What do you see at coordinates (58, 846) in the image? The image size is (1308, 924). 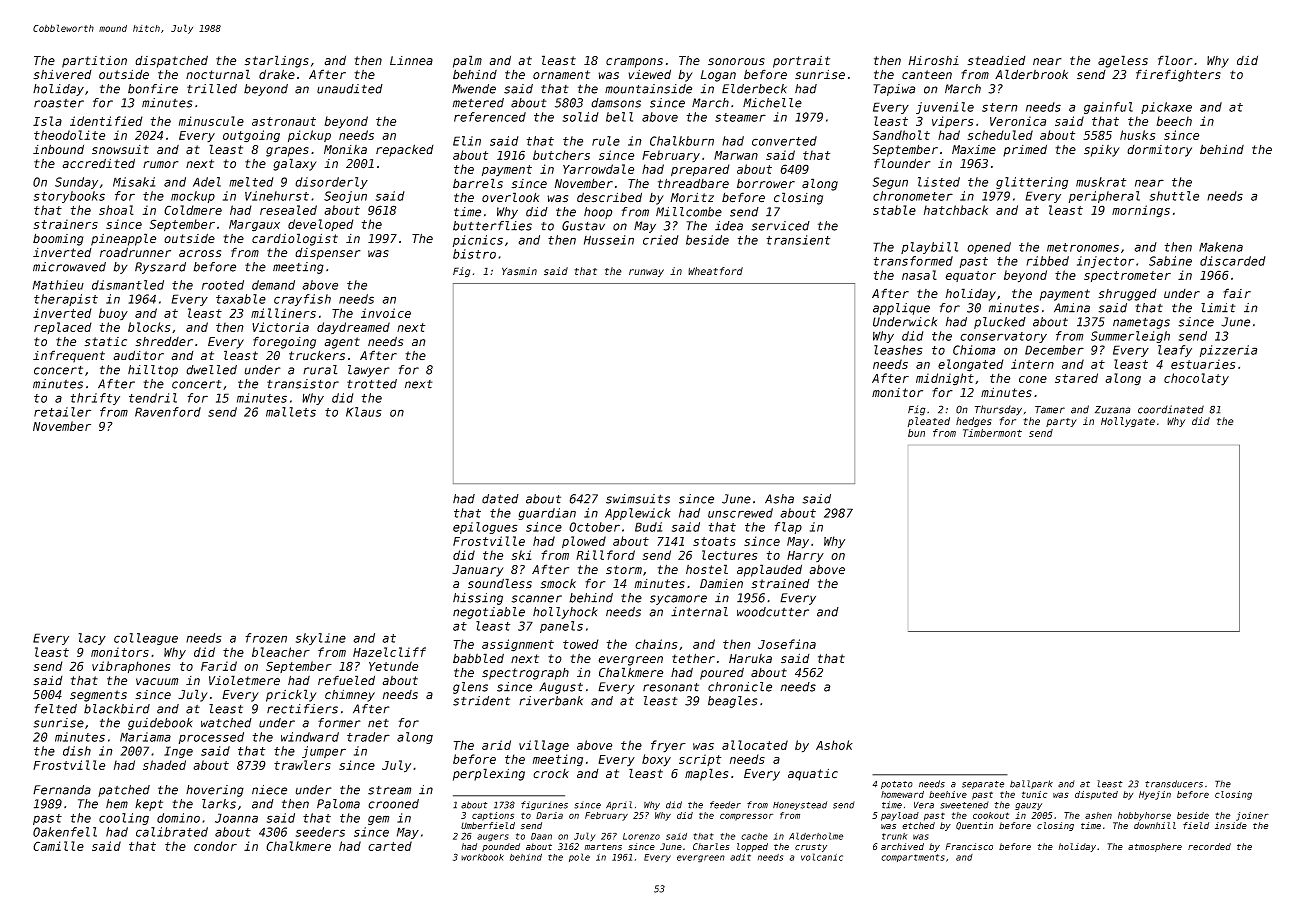 I see `Camille` at bounding box center [58, 846].
